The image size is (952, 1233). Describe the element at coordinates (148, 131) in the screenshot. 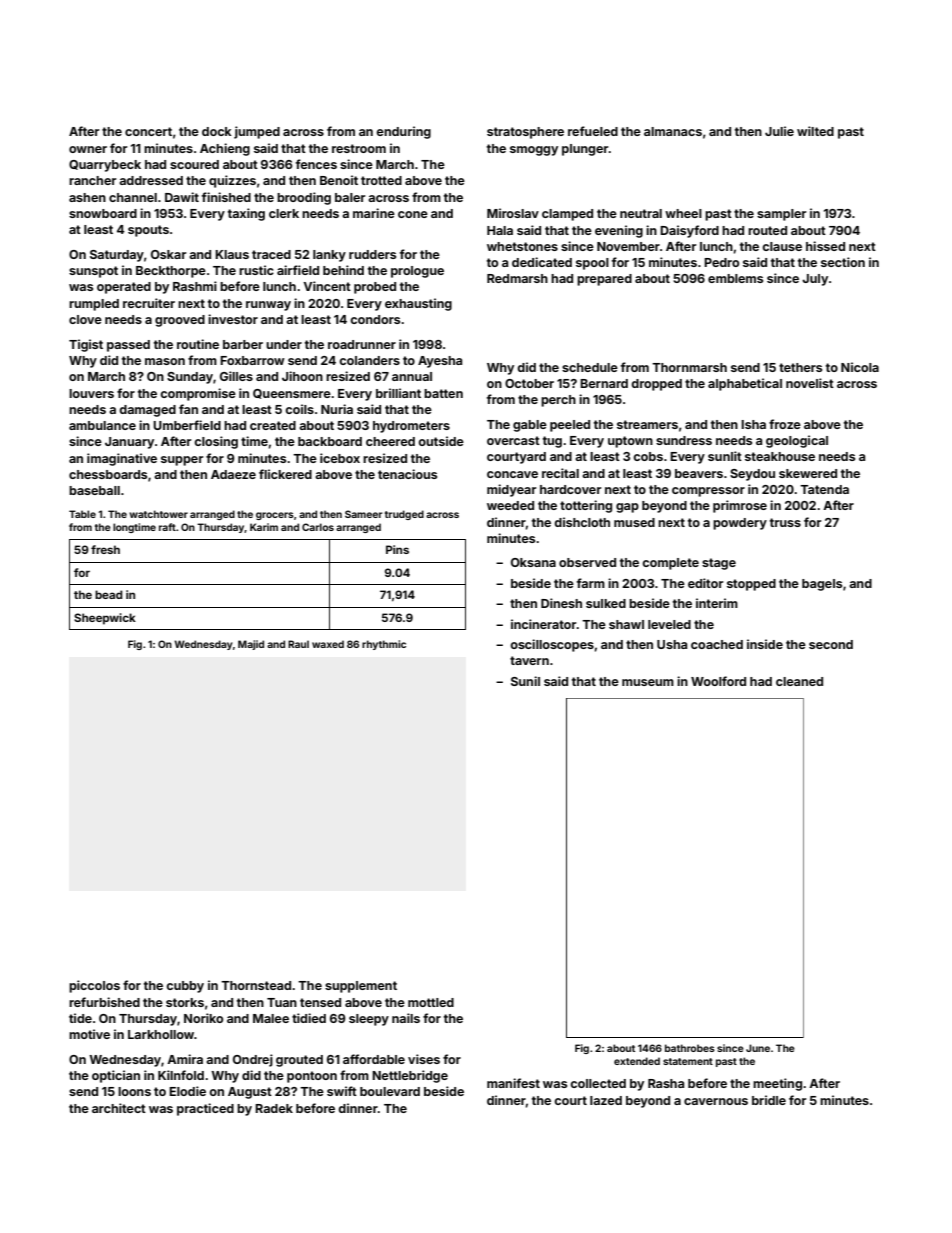

I see `concert` at that location.
